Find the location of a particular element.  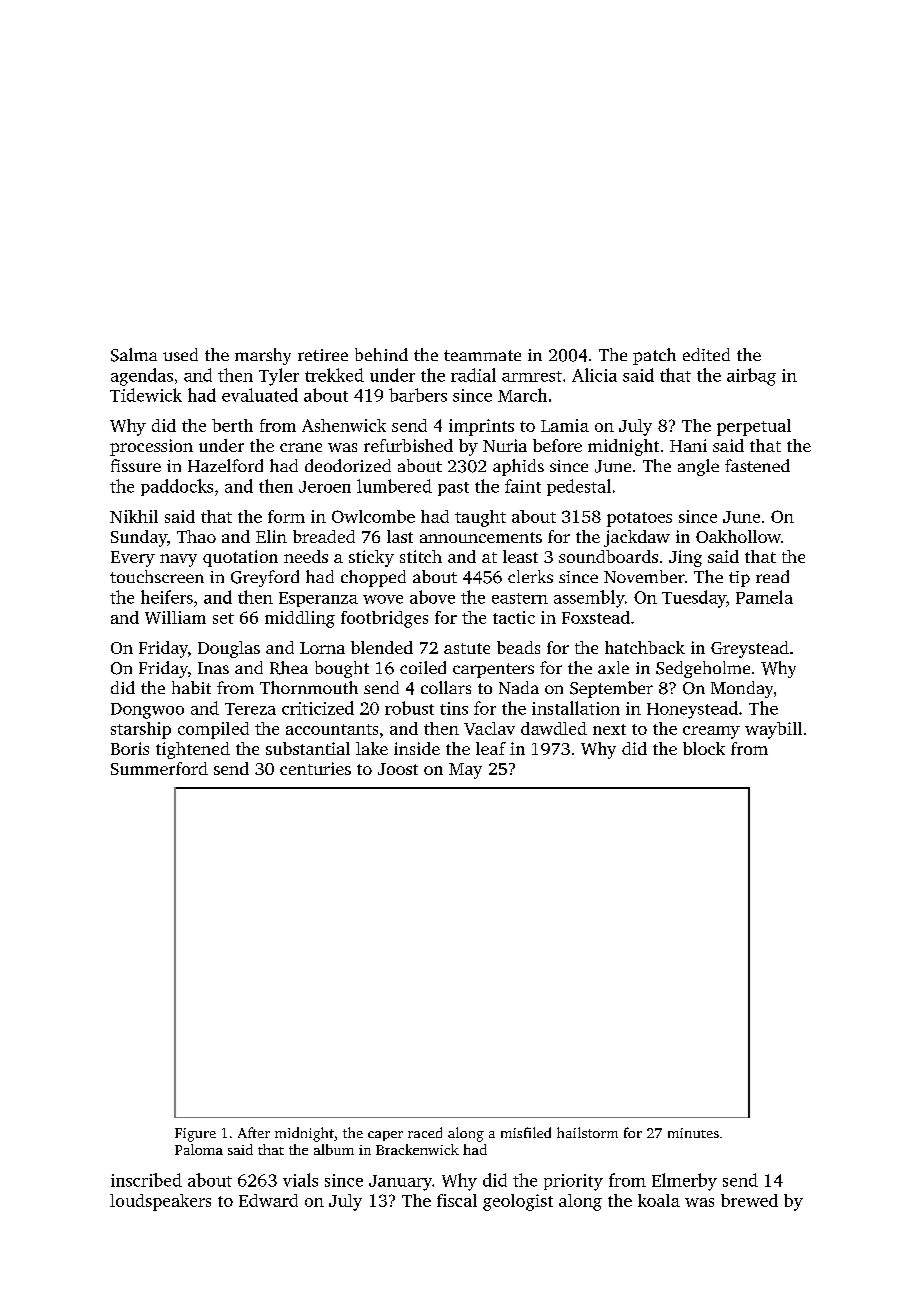

misfiled is located at coordinates (526, 1132).
